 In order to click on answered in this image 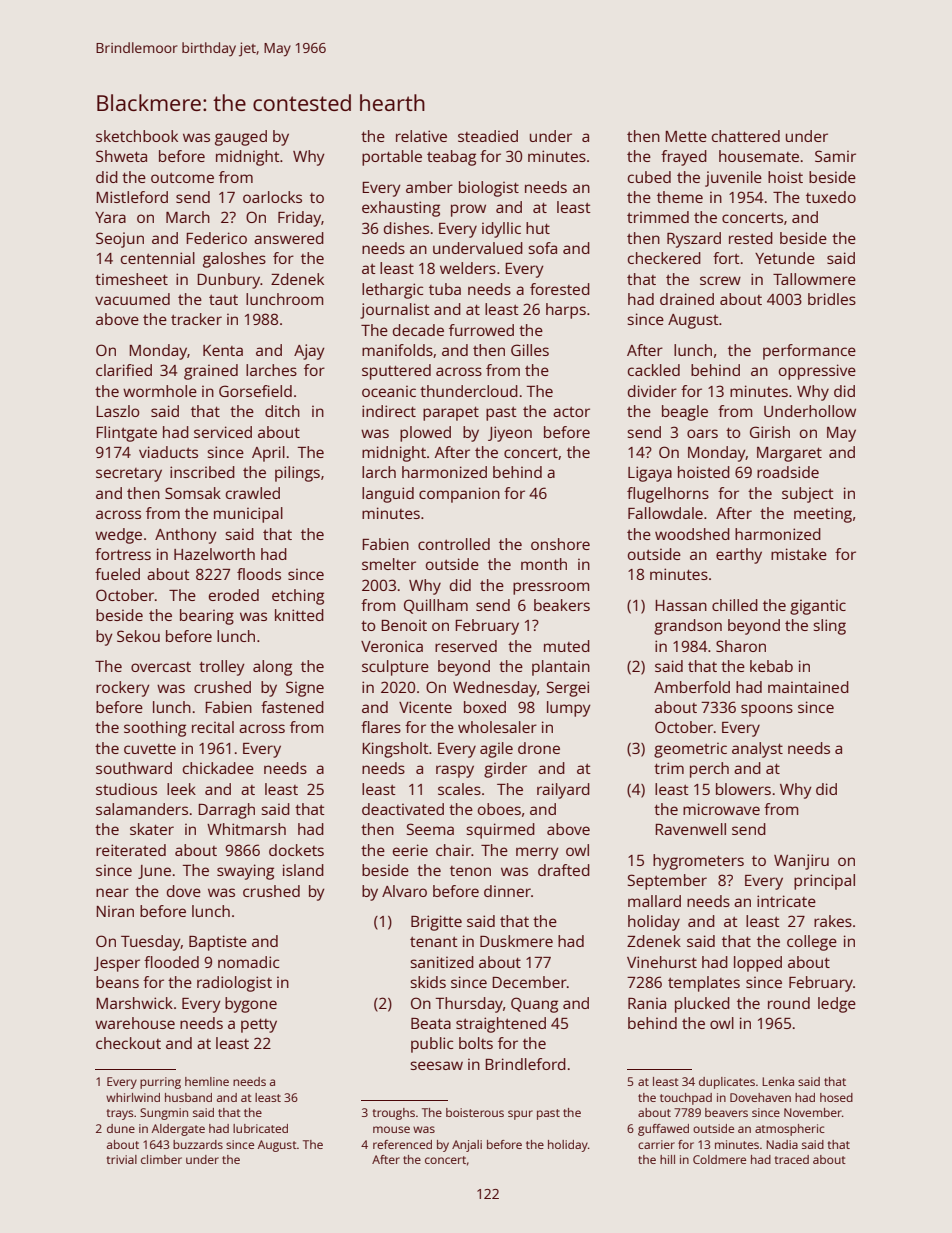, I will do `click(289, 238)`.
